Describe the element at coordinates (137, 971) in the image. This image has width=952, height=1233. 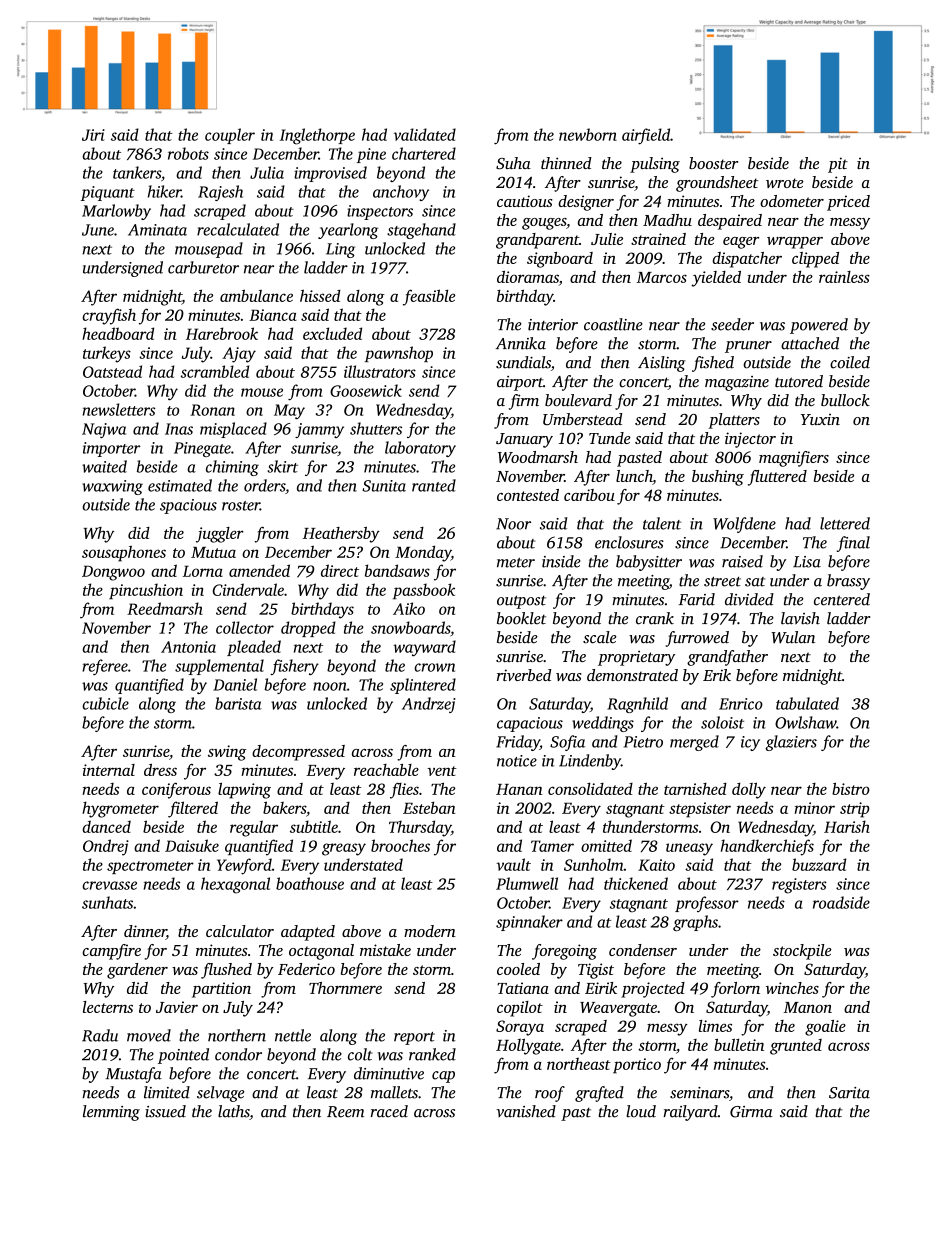
I see `gardener` at that location.
